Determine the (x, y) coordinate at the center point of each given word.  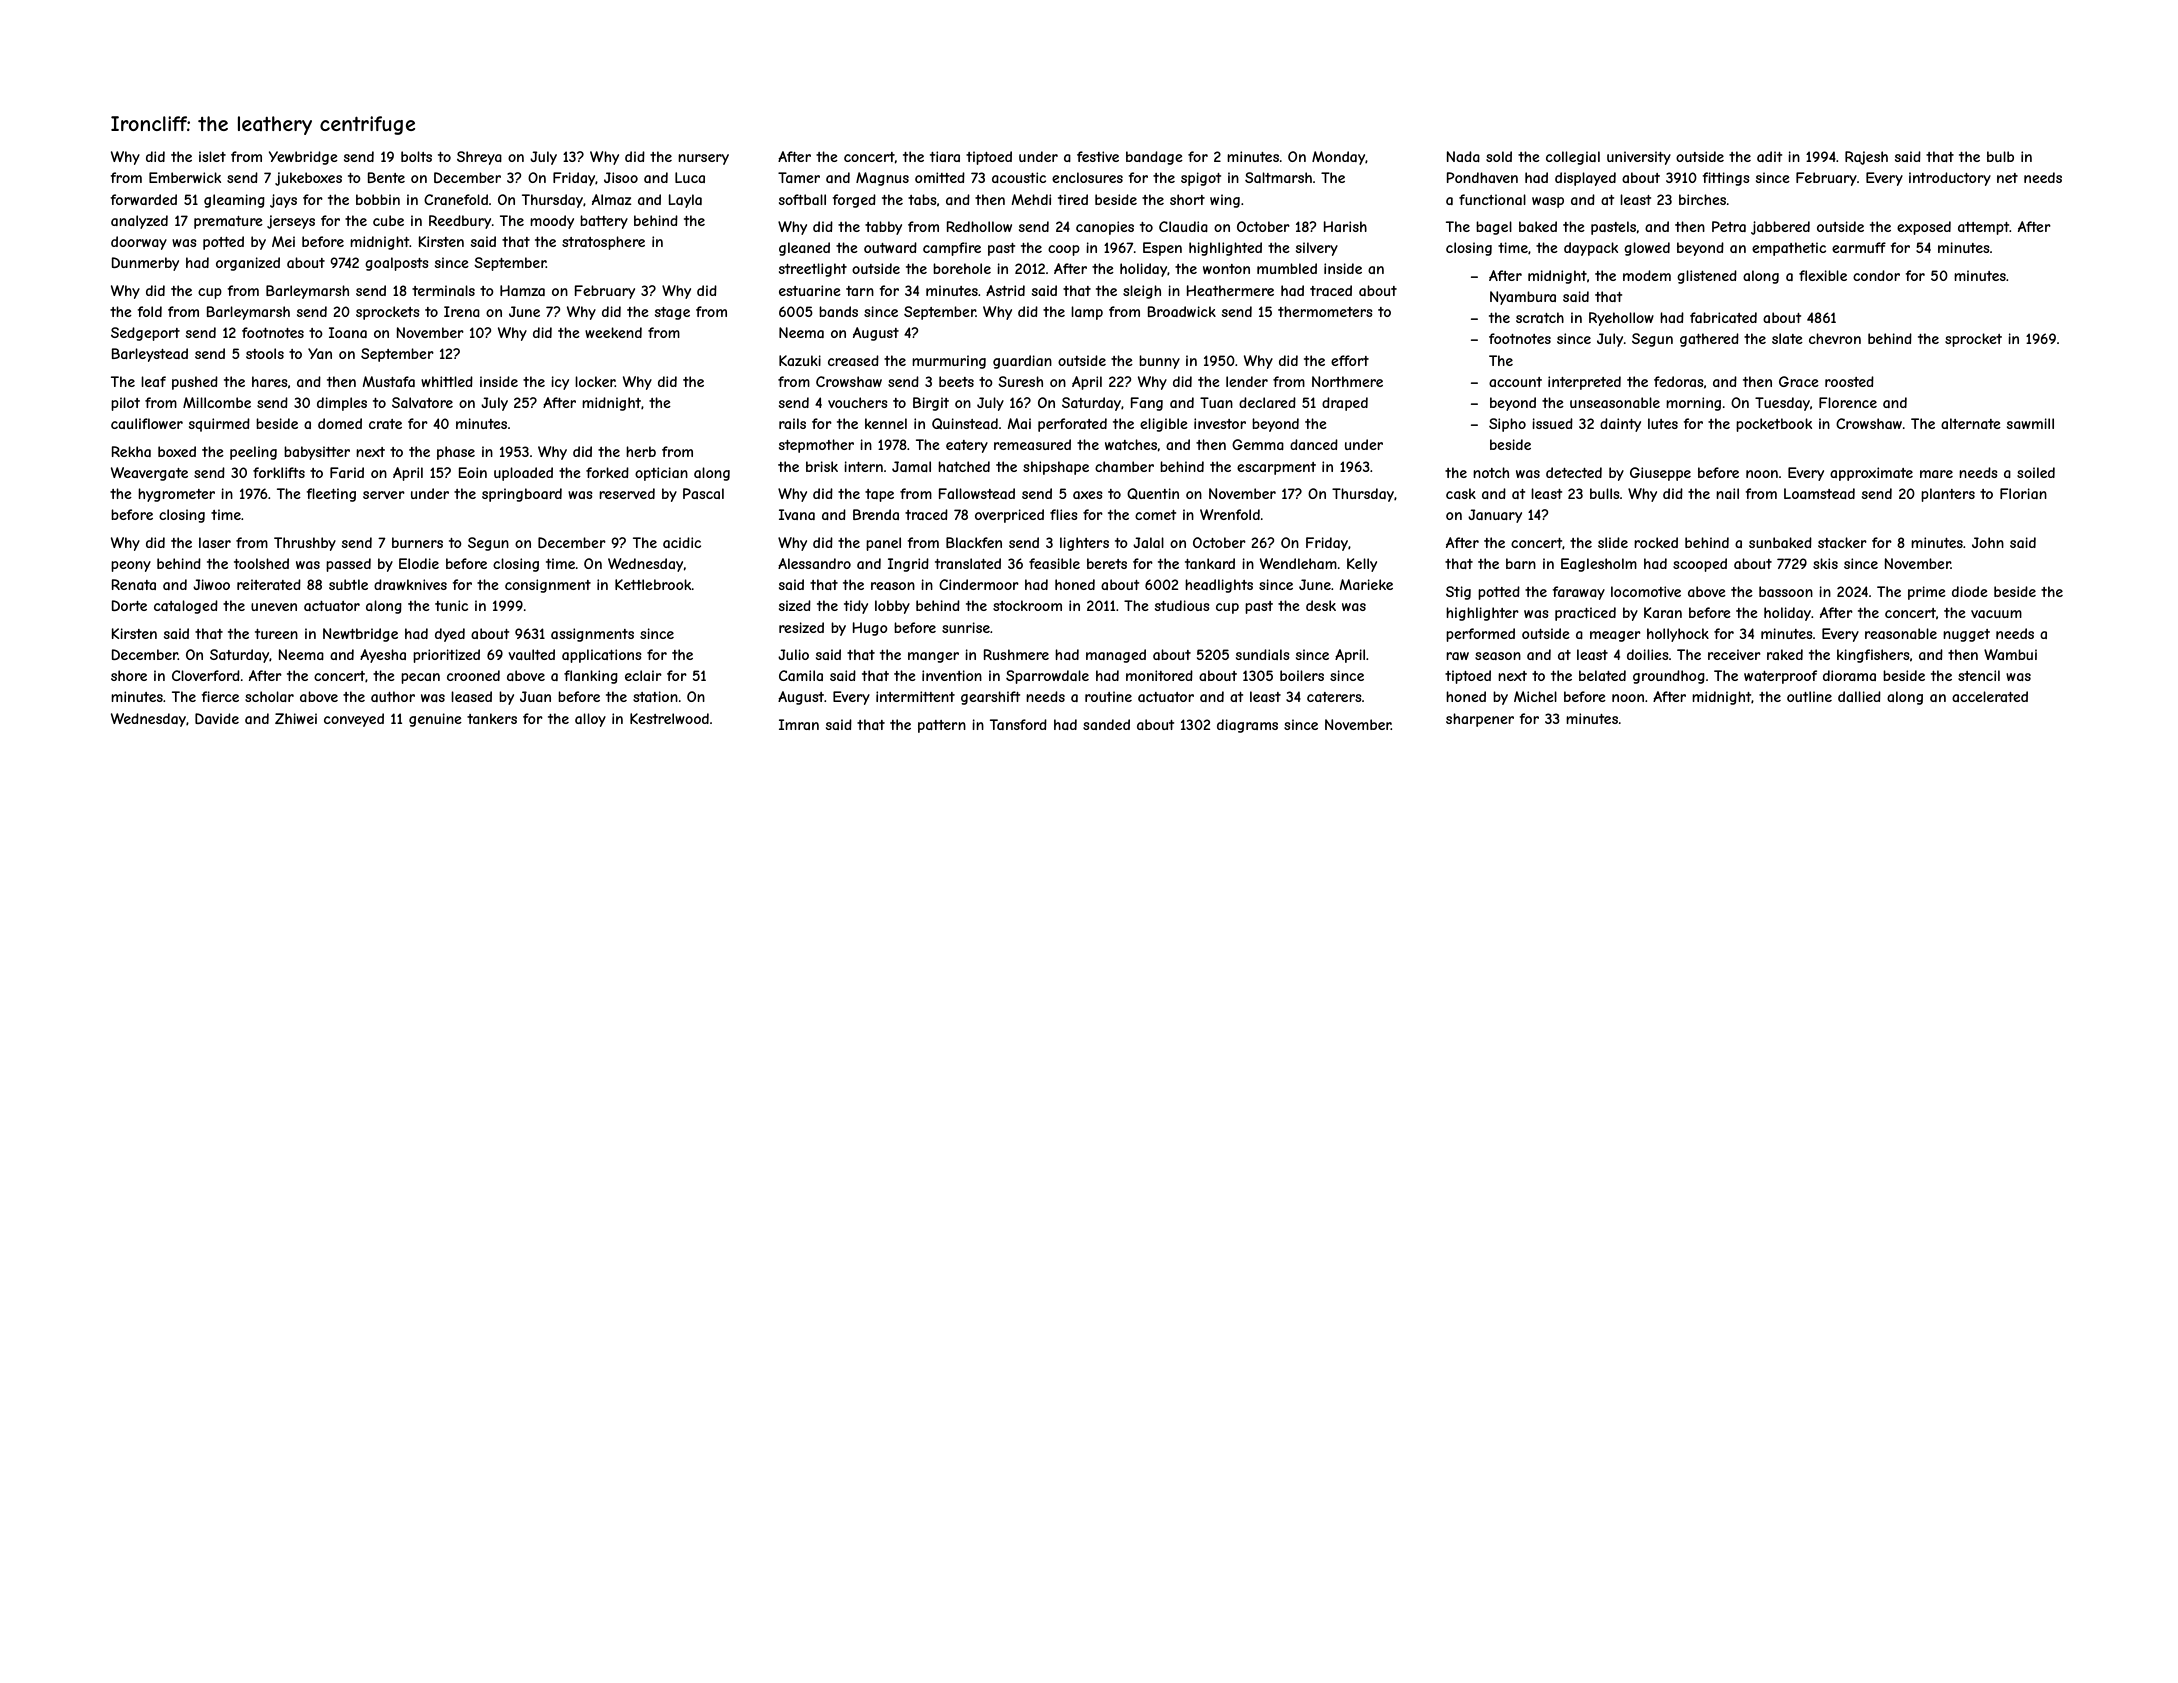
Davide (217, 718)
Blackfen (974, 542)
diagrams (1247, 726)
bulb (2000, 156)
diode (1970, 591)
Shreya (479, 158)
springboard (522, 495)
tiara (945, 156)
